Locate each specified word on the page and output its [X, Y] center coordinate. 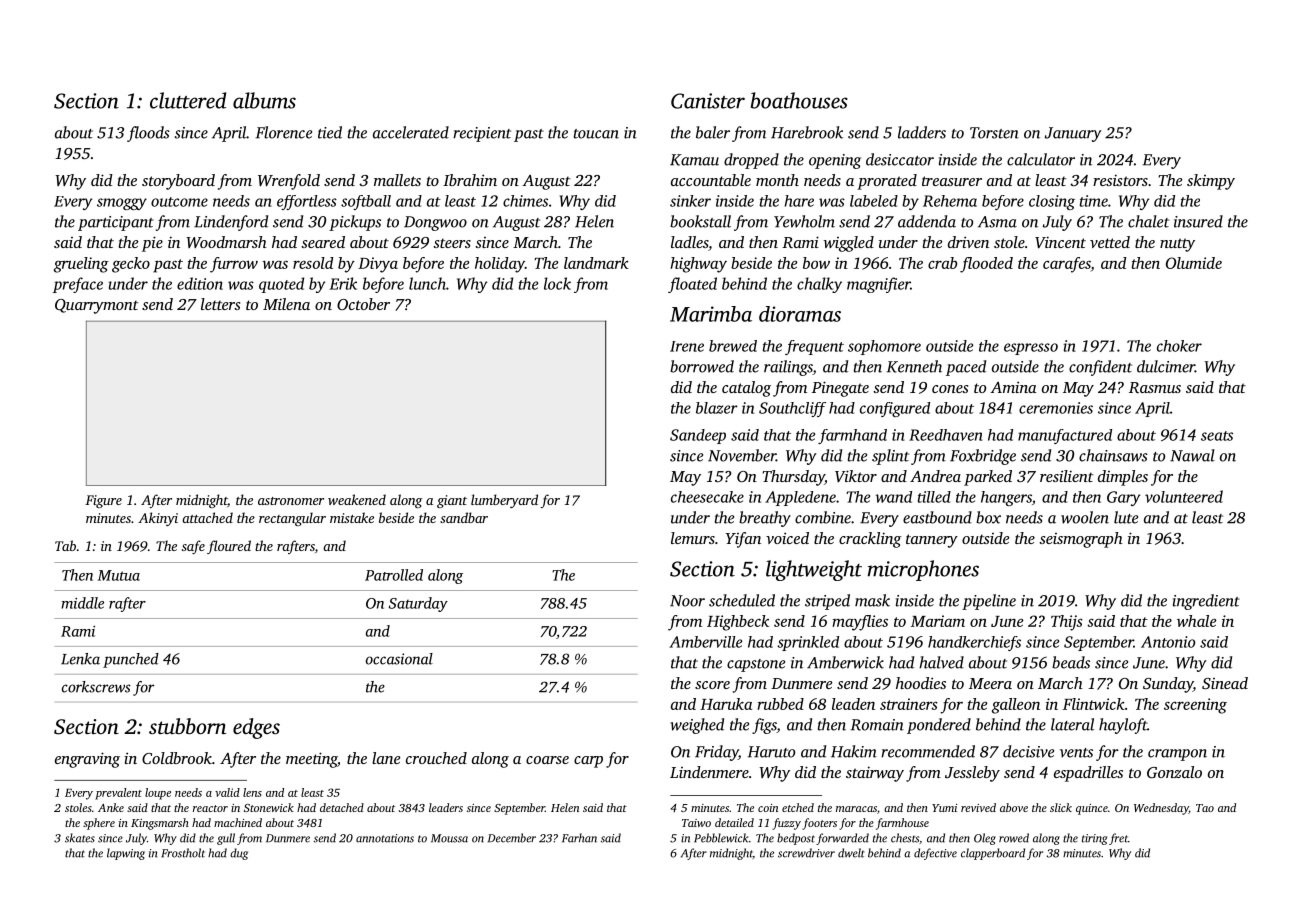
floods [148, 134]
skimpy [1211, 182]
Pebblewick [721, 838]
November [742, 455]
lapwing [126, 854]
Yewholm [804, 221]
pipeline [989, 602]
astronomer [291, 501]
